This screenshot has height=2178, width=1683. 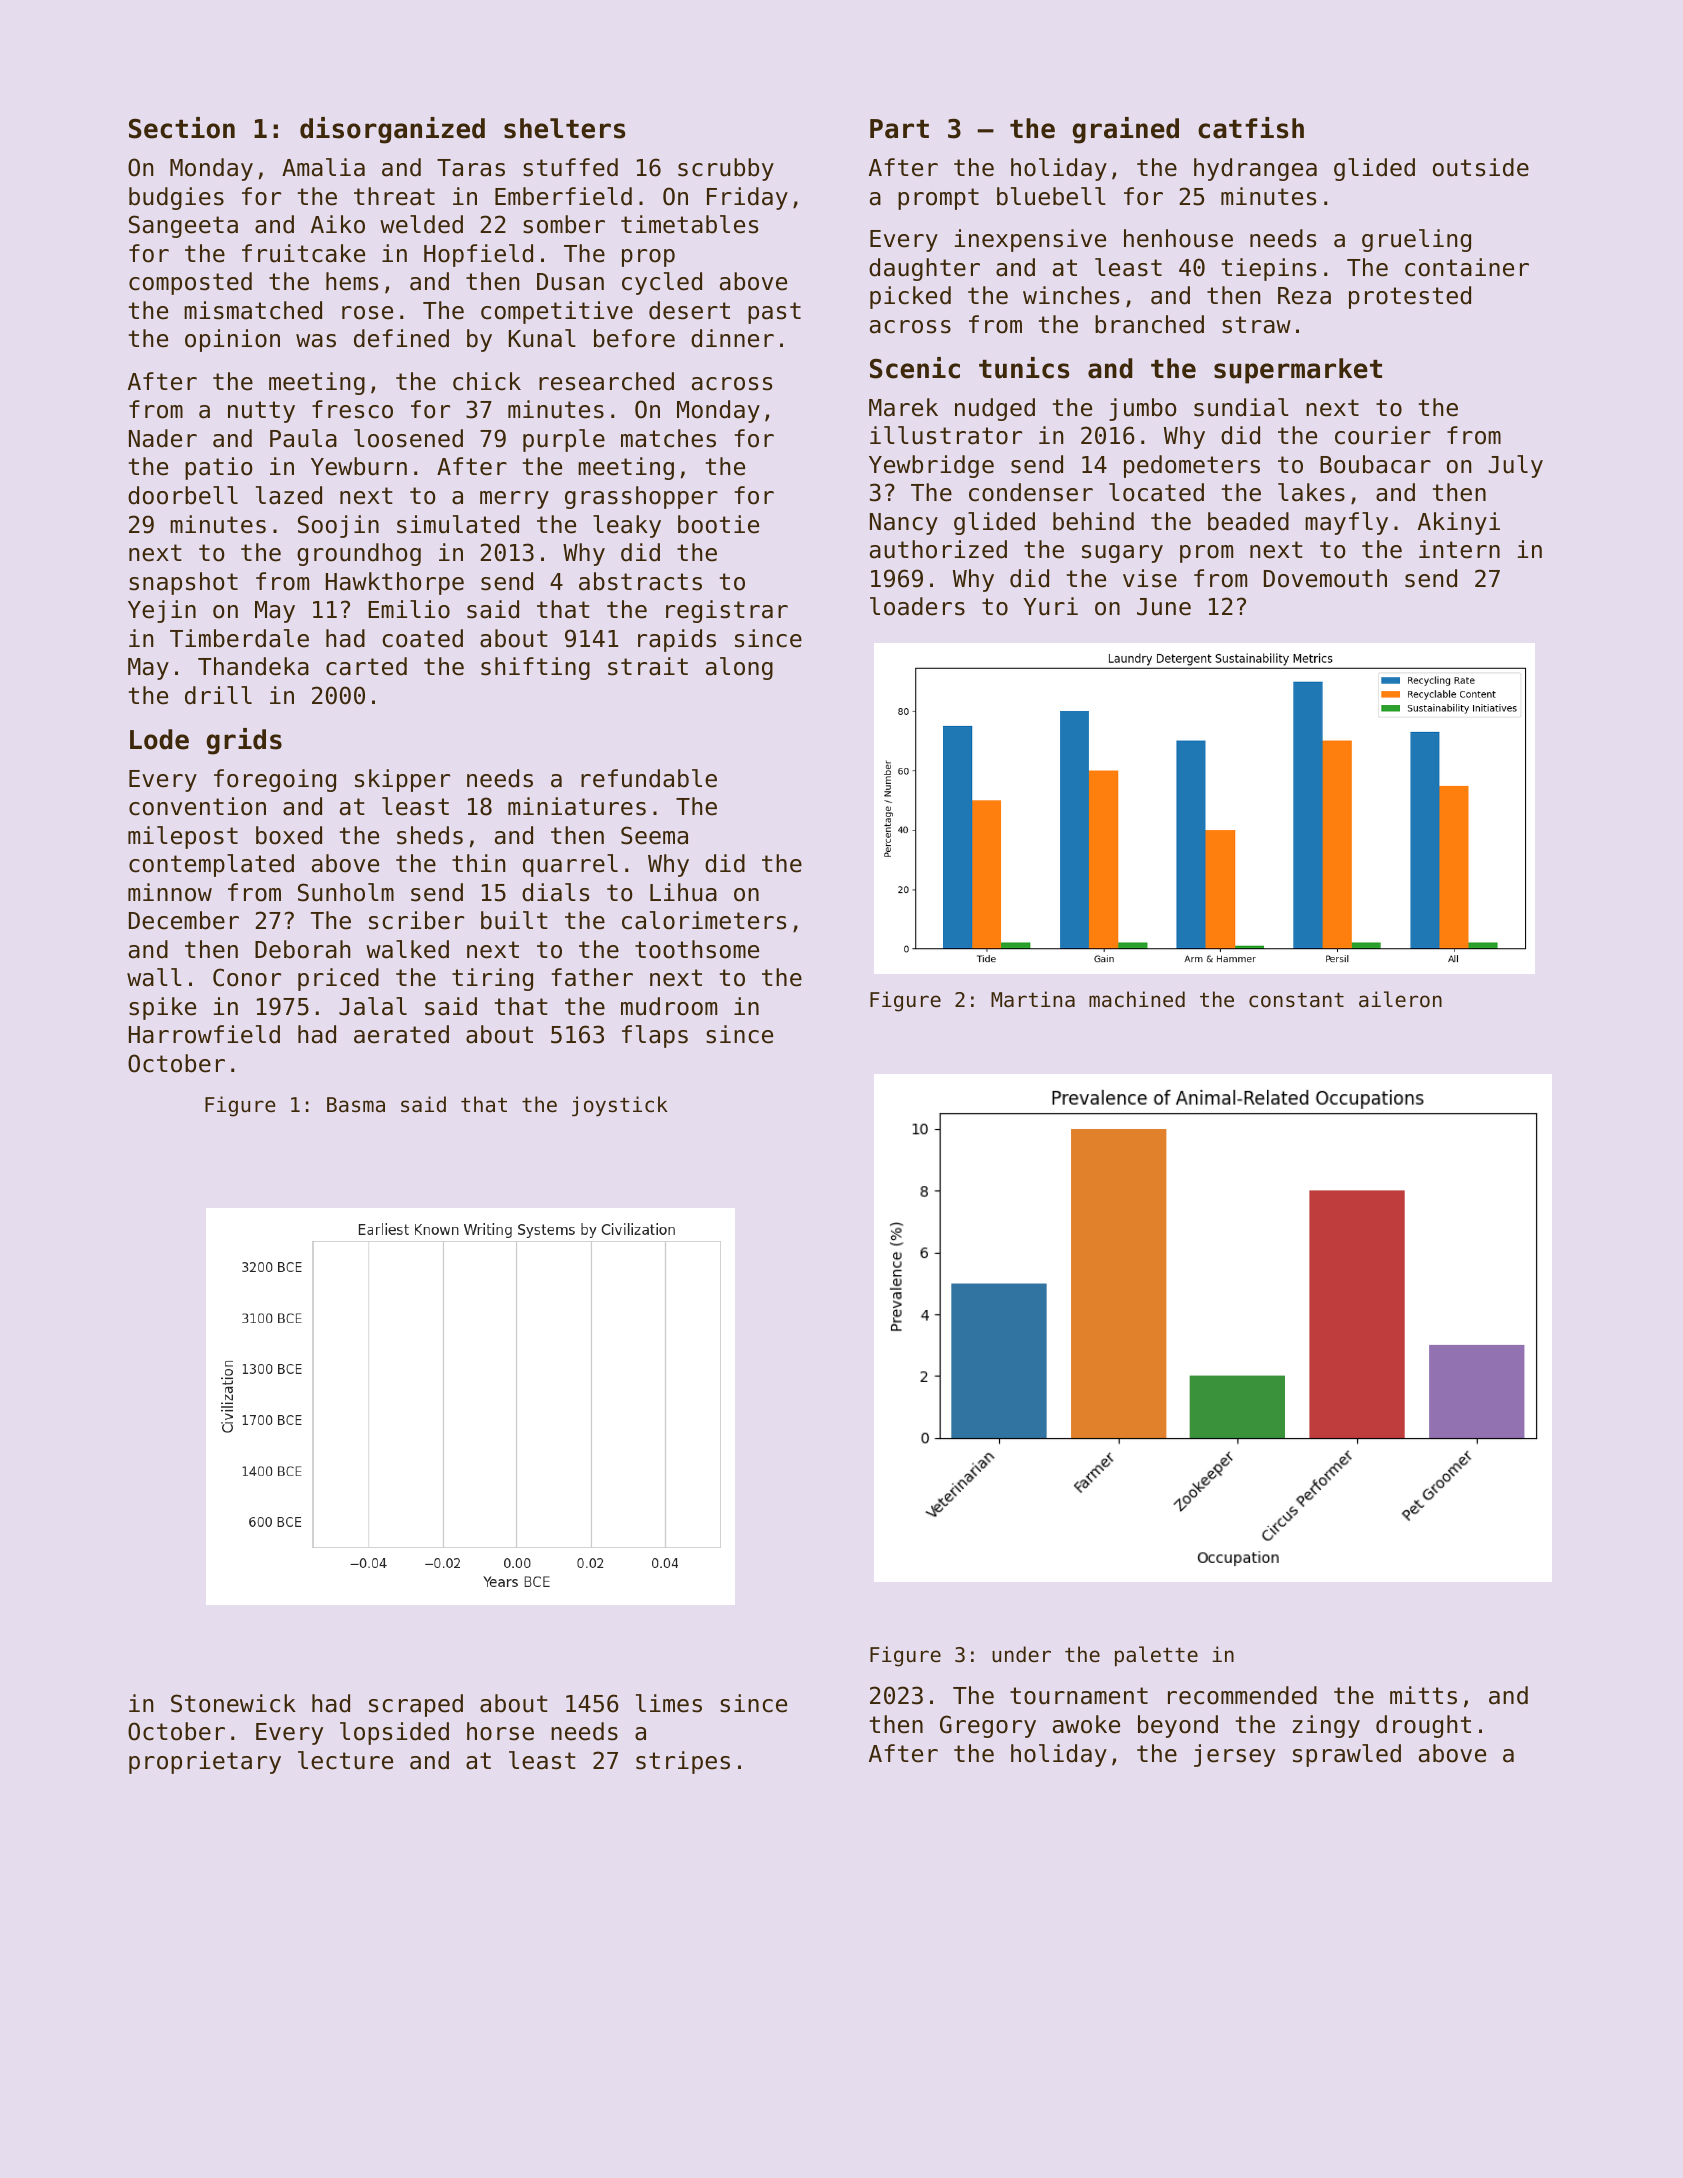 I want to click on catfish, so click(x=1251, y=128).
